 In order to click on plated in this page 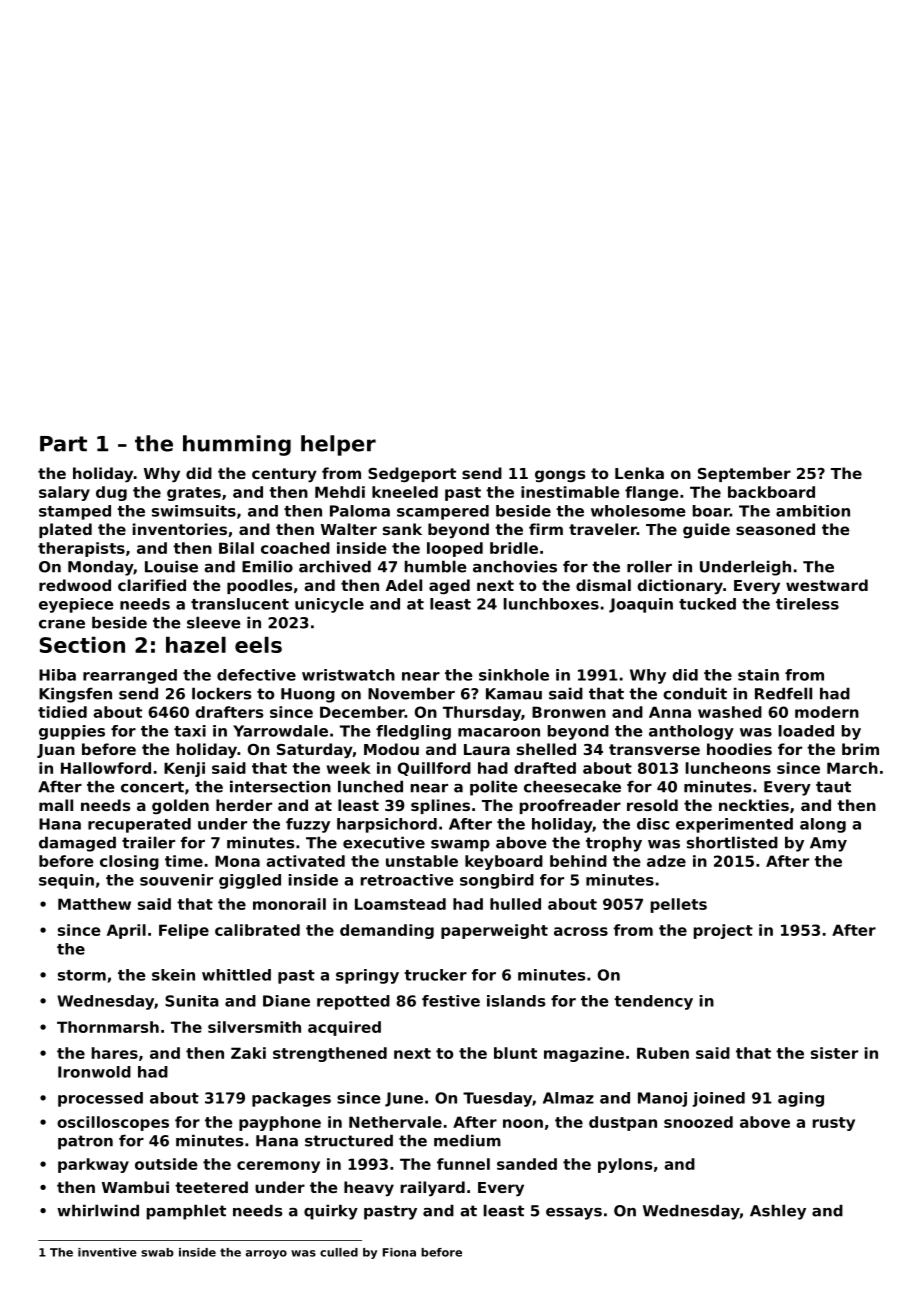, I will do `click(65, 530)`.
